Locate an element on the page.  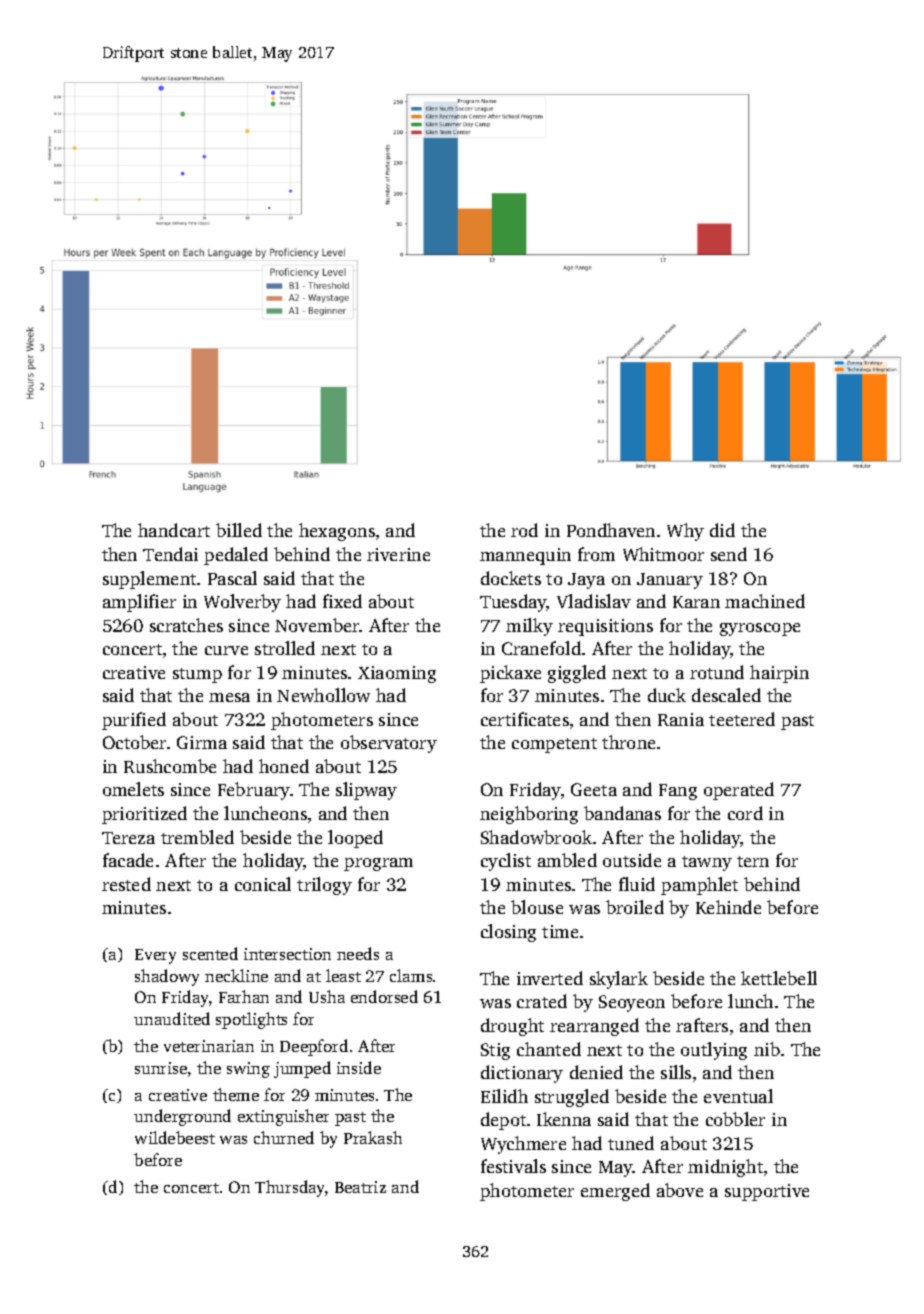
handcart is located at coordinates (174, 530).
